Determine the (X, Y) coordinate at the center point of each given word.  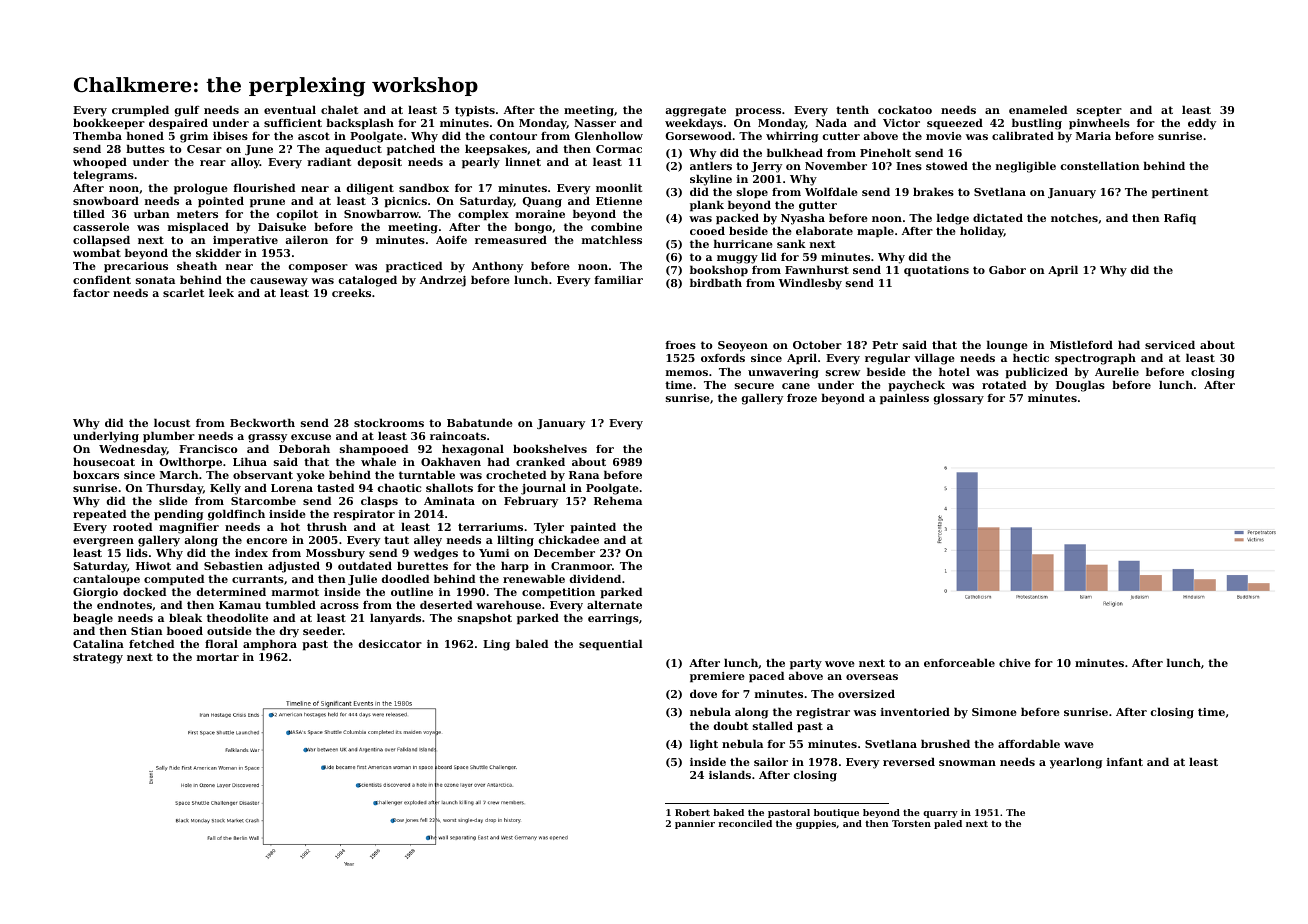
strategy (98, 658)
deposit (380, 163)
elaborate (824, 230)
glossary (959, 399)
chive (1015, 662)
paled (948, 824)
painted (593, 528)
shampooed (374, 450)
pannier (695, 824)
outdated (365, 565)
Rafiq (1180, 219)
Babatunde (480, 422)
